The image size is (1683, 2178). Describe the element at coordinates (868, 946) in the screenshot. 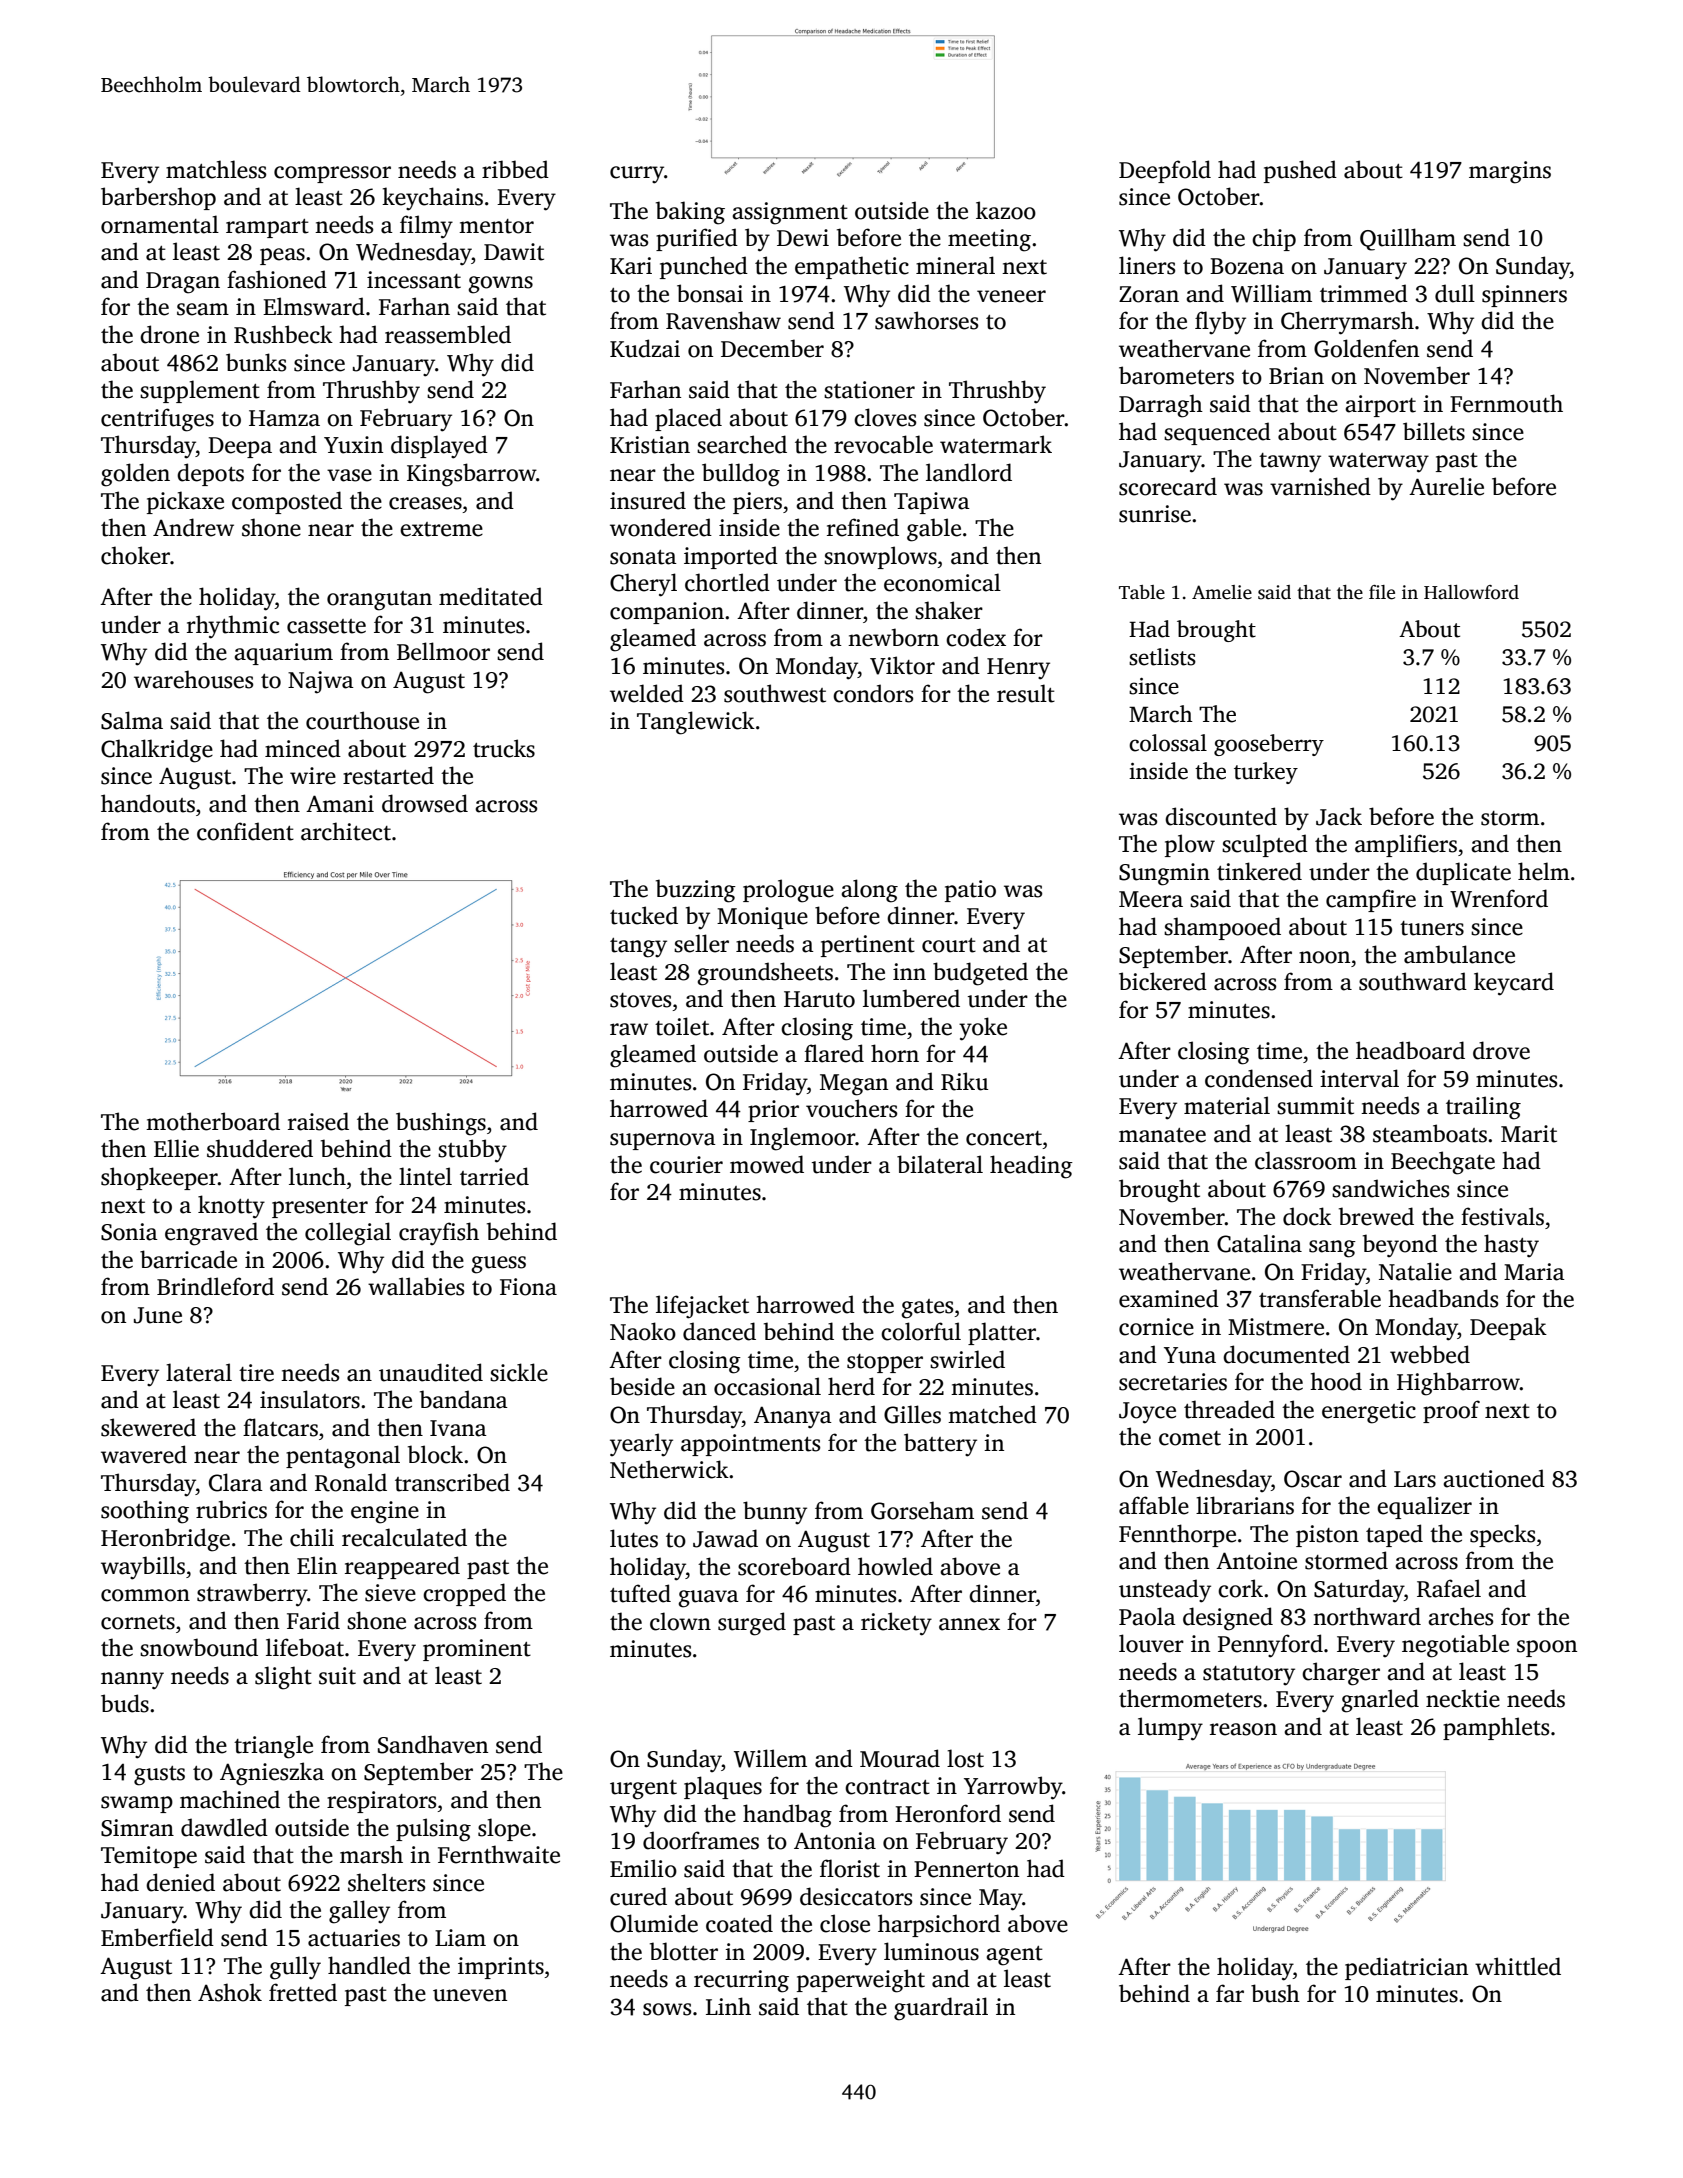

I see `pertinent` at that location.
